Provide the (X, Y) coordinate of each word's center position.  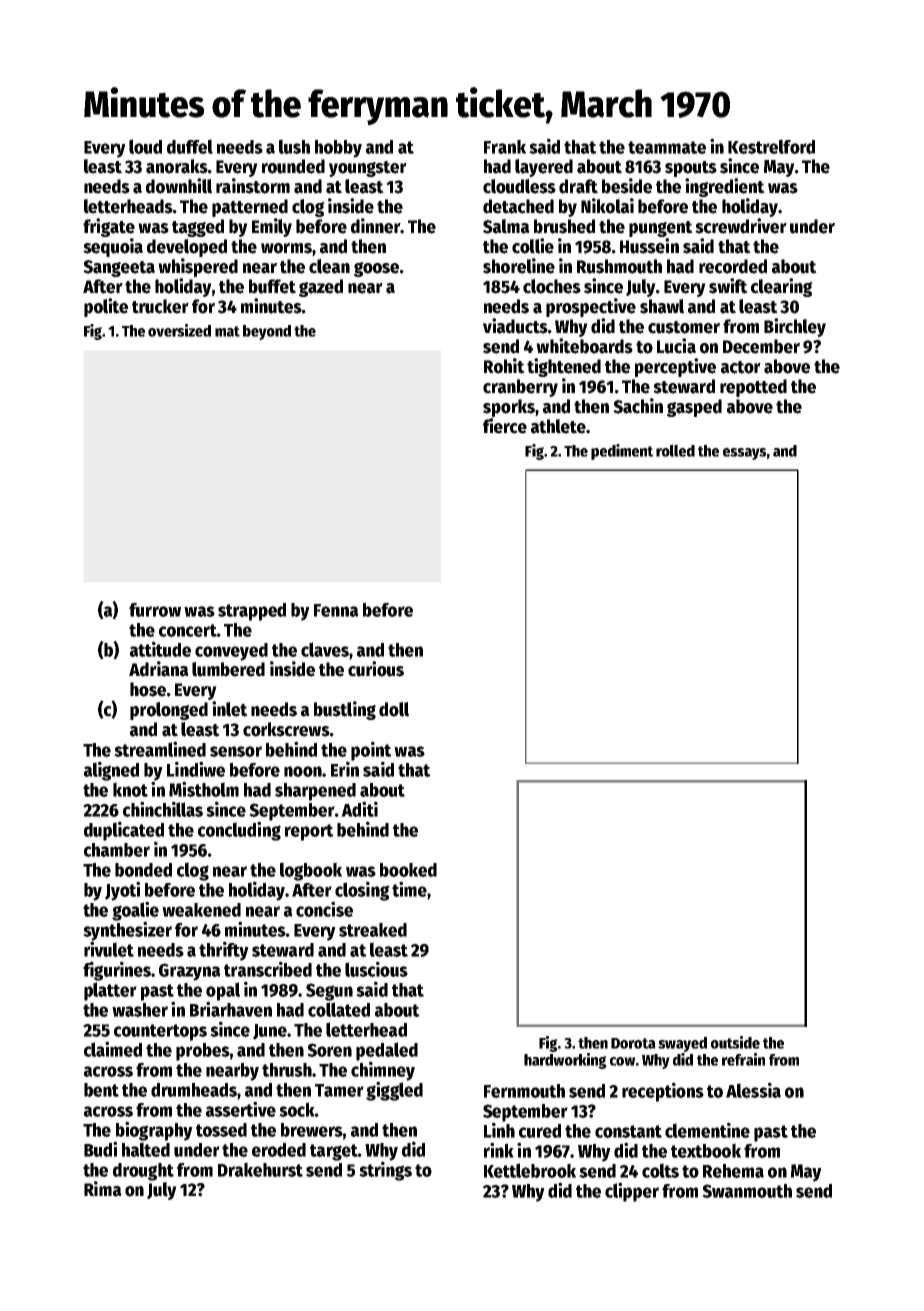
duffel (190, 146)
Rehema (733, 1171)
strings (385, 1171)
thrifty (224, 951)
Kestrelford (771, 146)
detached (518, 206)
